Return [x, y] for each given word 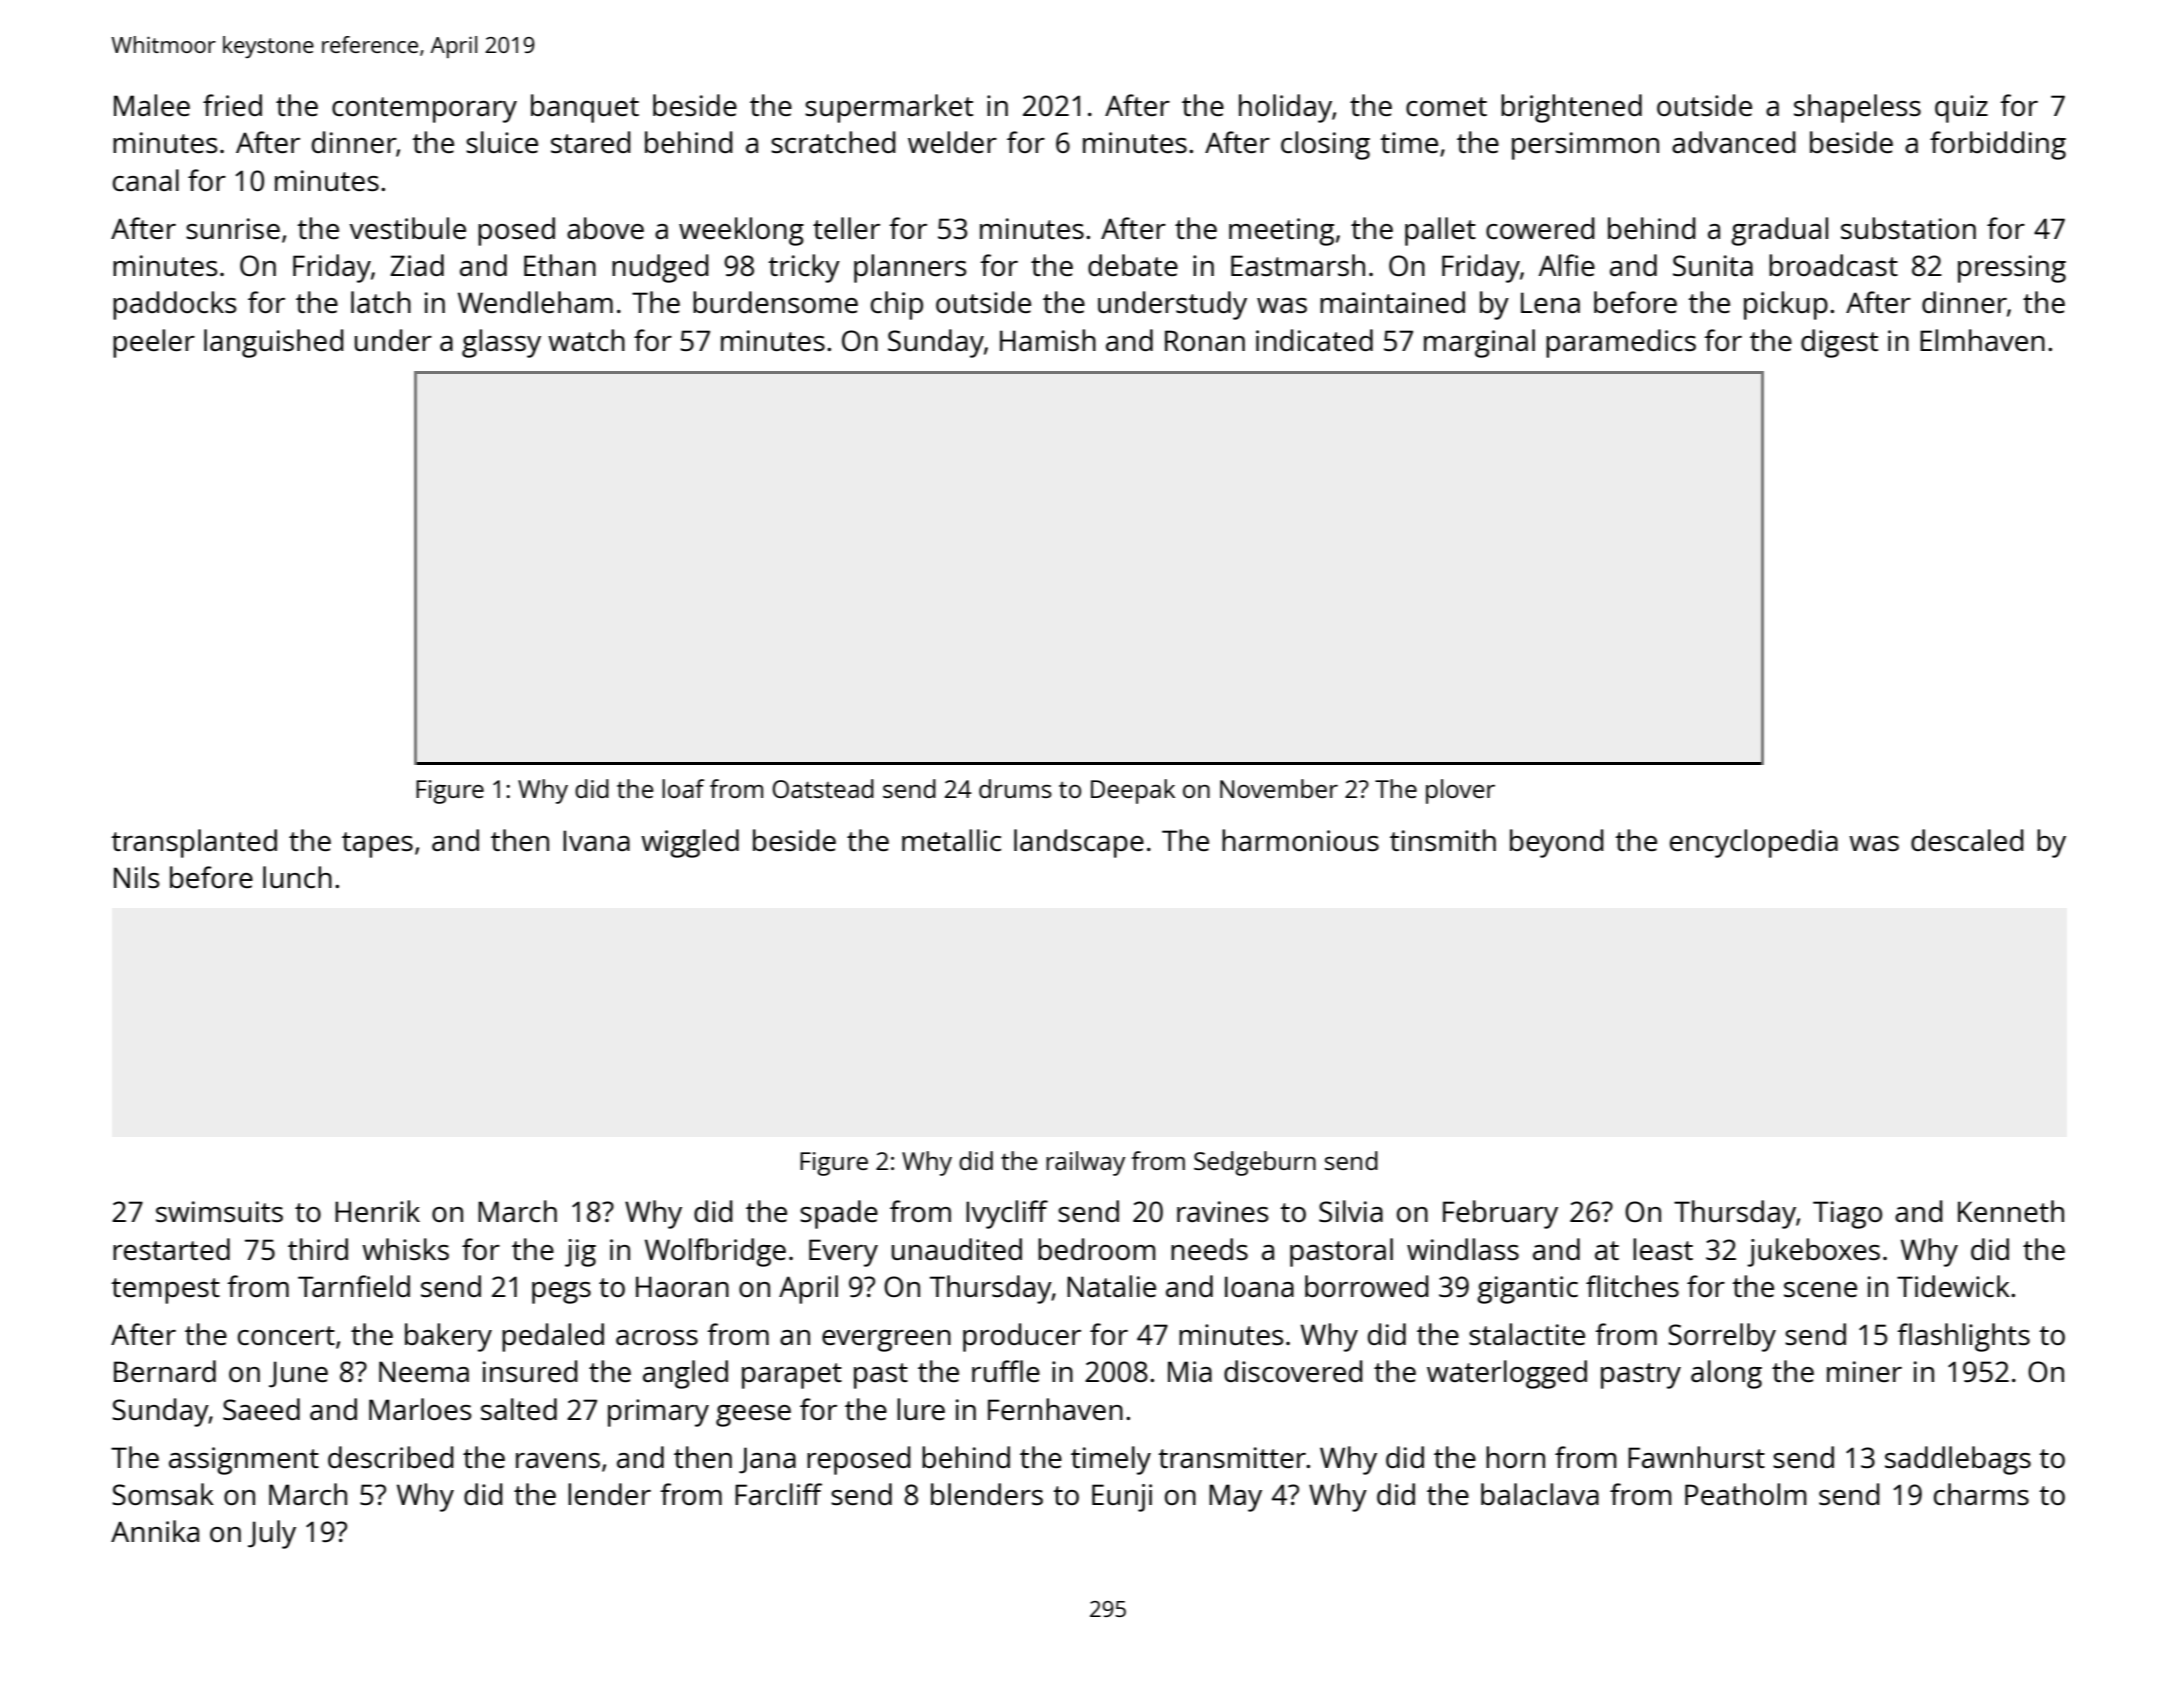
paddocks [174, 305]
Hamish [1048, 340]
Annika [155, 1531]
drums [1015, 788]
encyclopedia [1754, 843]
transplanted [194, 843]
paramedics [1621, 343]
